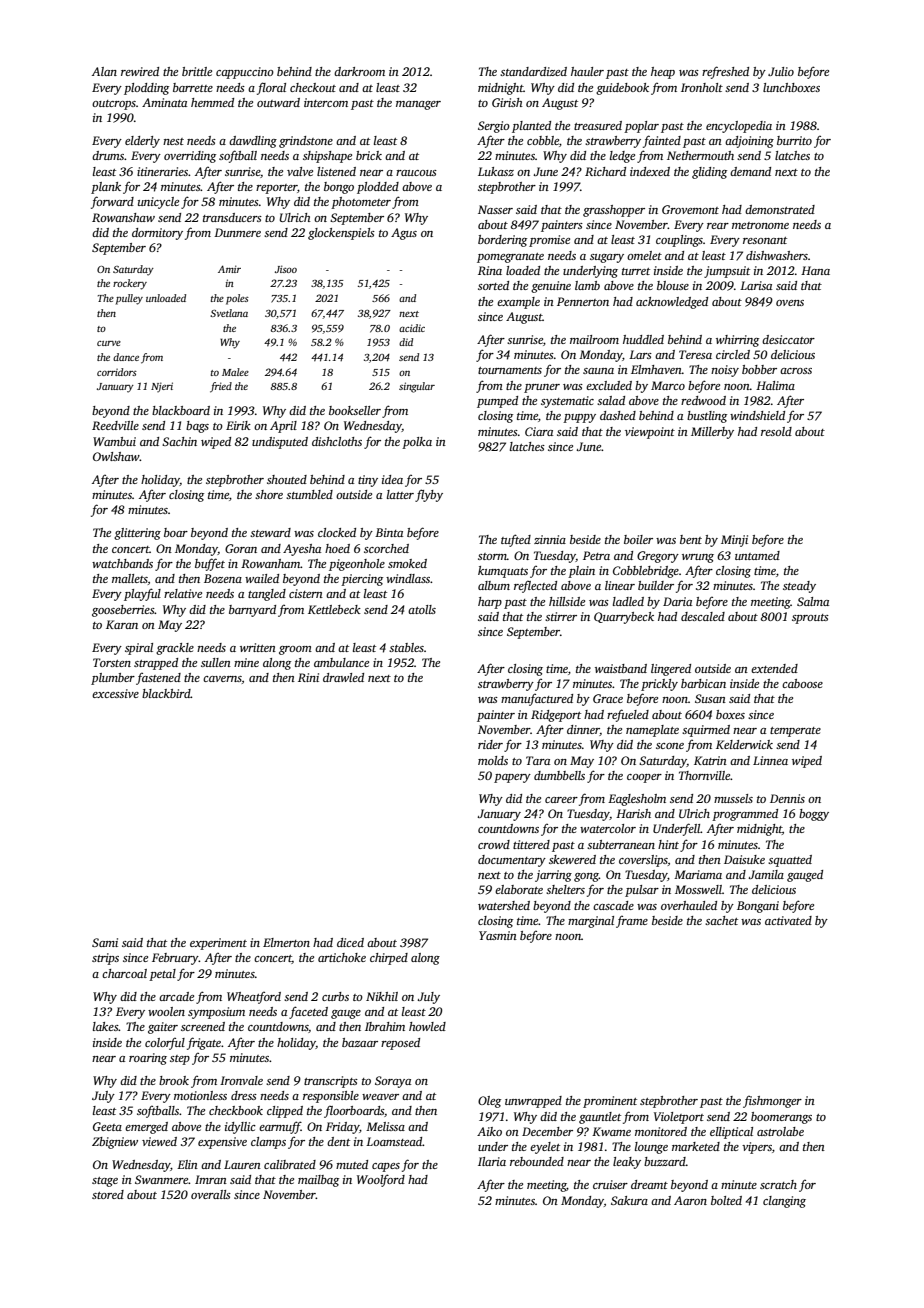  Describe the element at coordinates (757, 555) in the image. I see `untamed` at that location.
